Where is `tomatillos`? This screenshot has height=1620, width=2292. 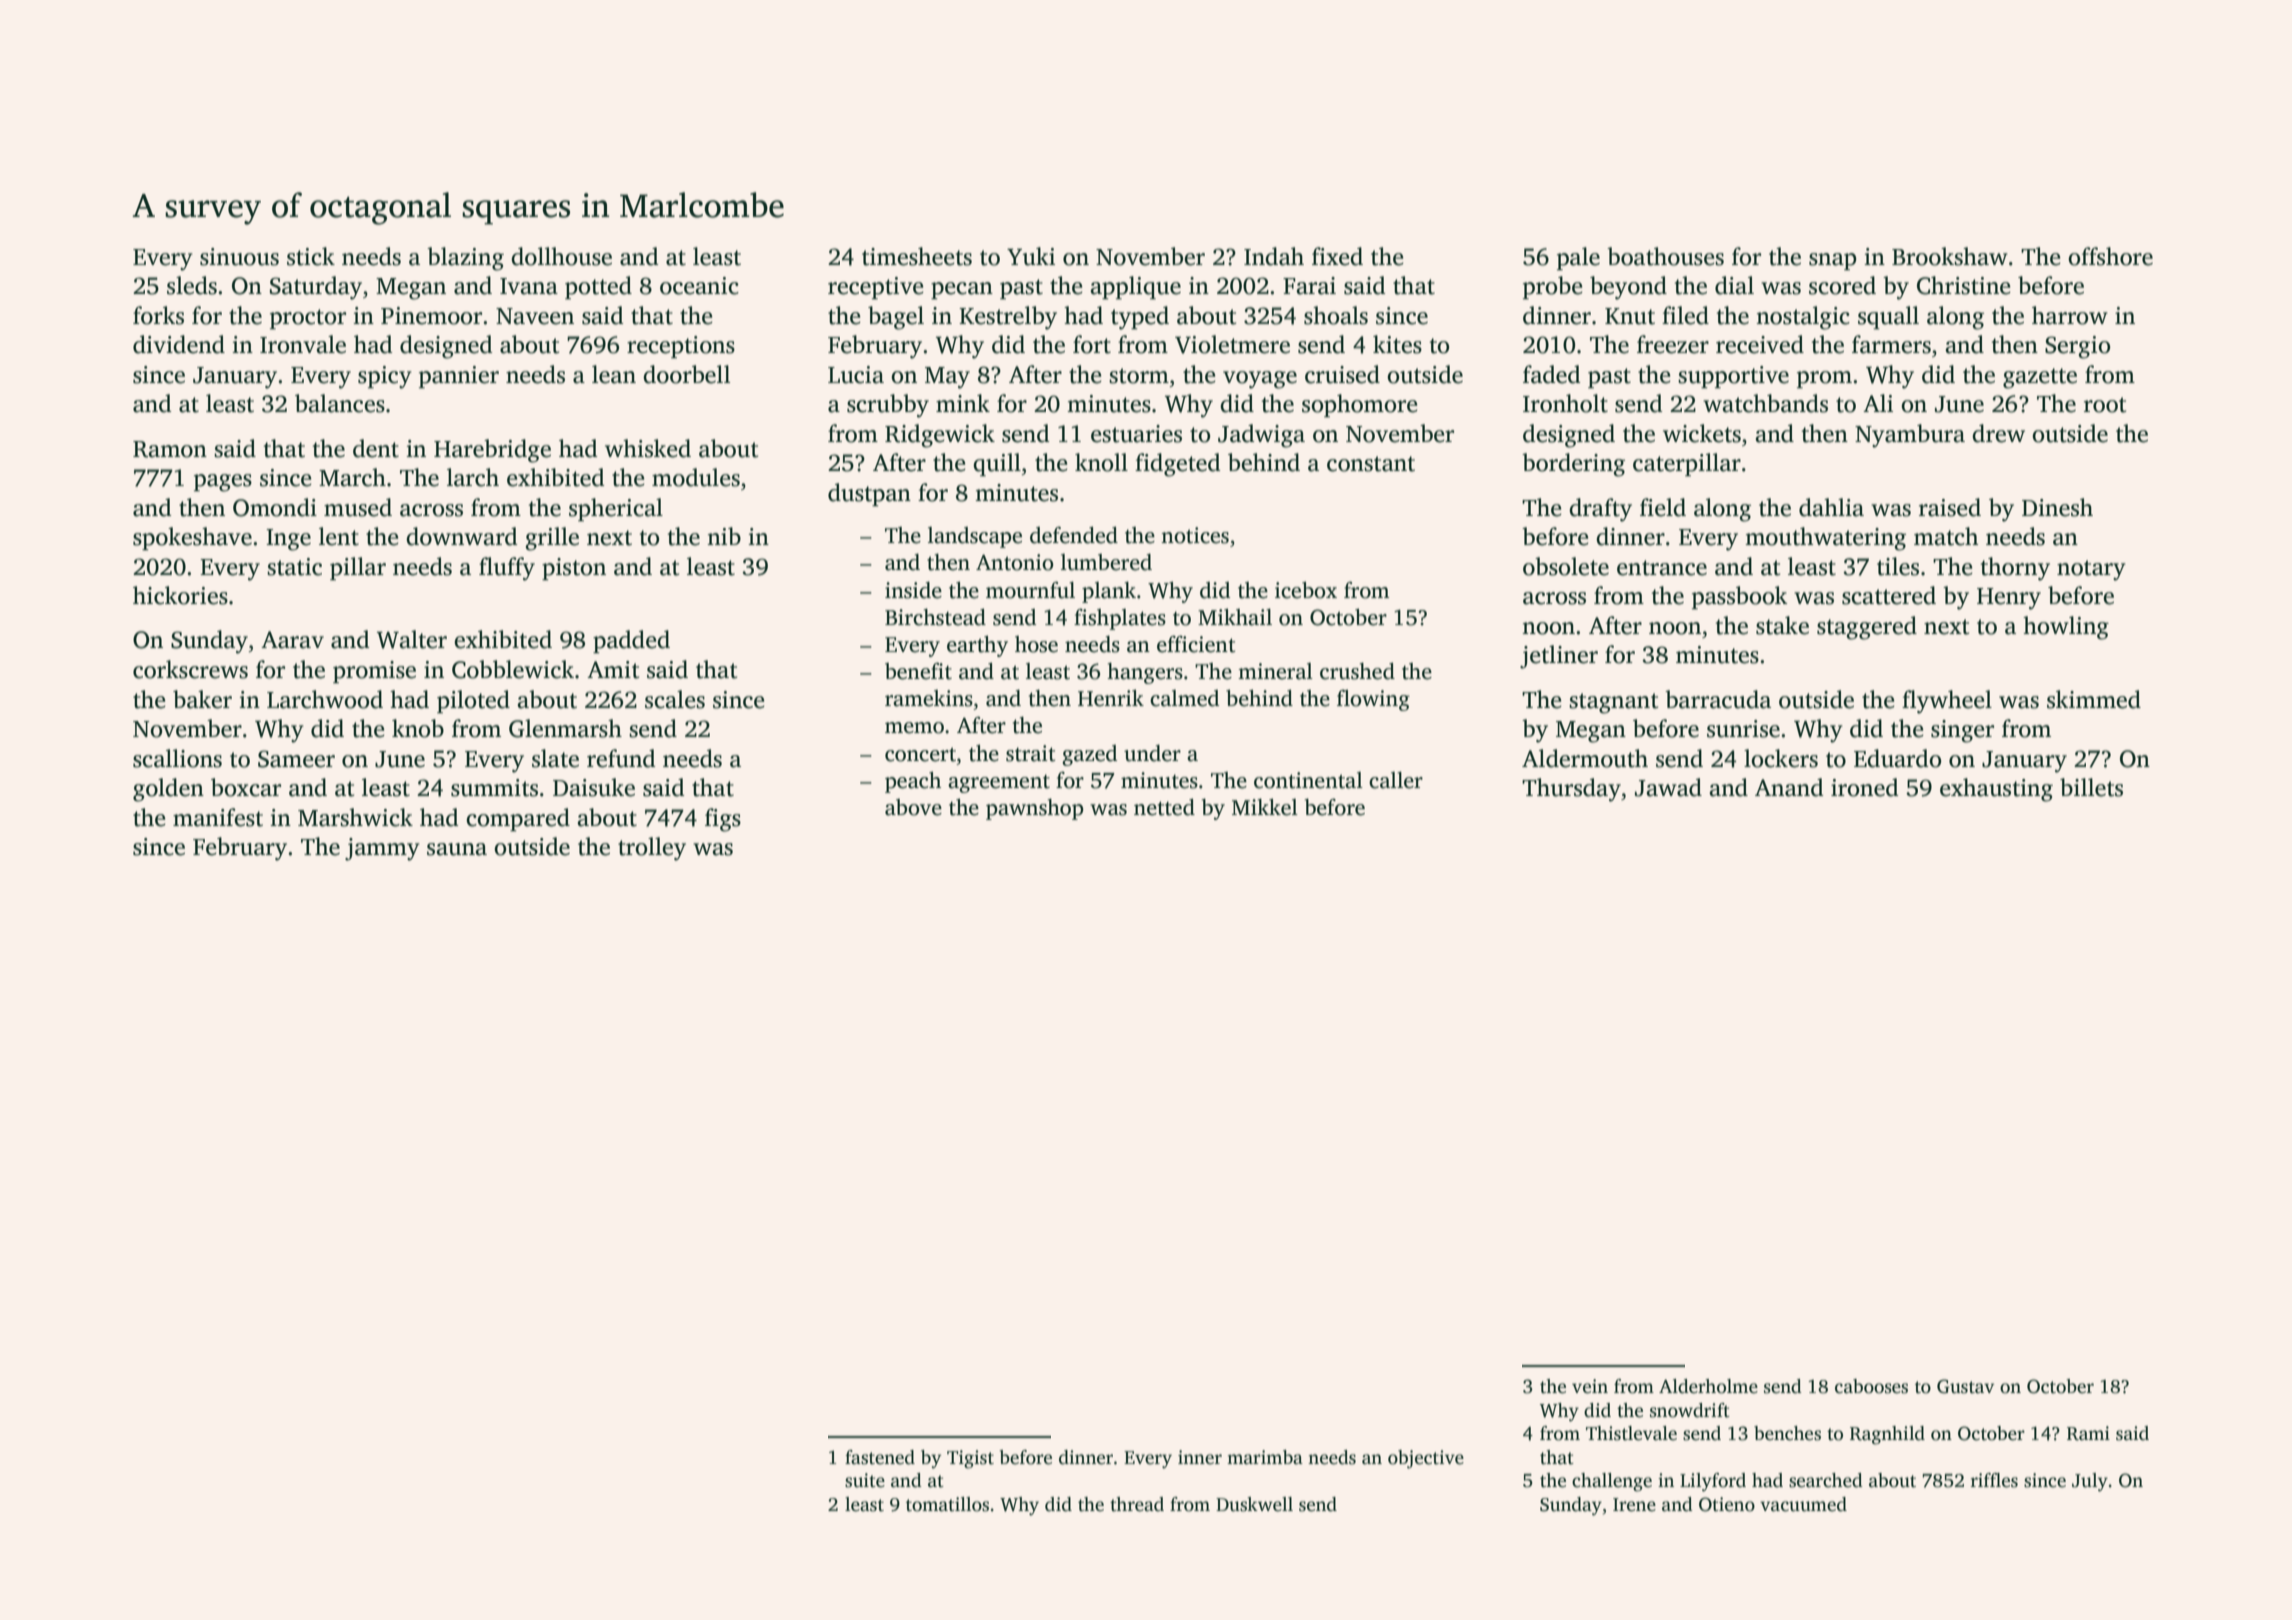 tomatillos is located at coordinates (947, 1504).
